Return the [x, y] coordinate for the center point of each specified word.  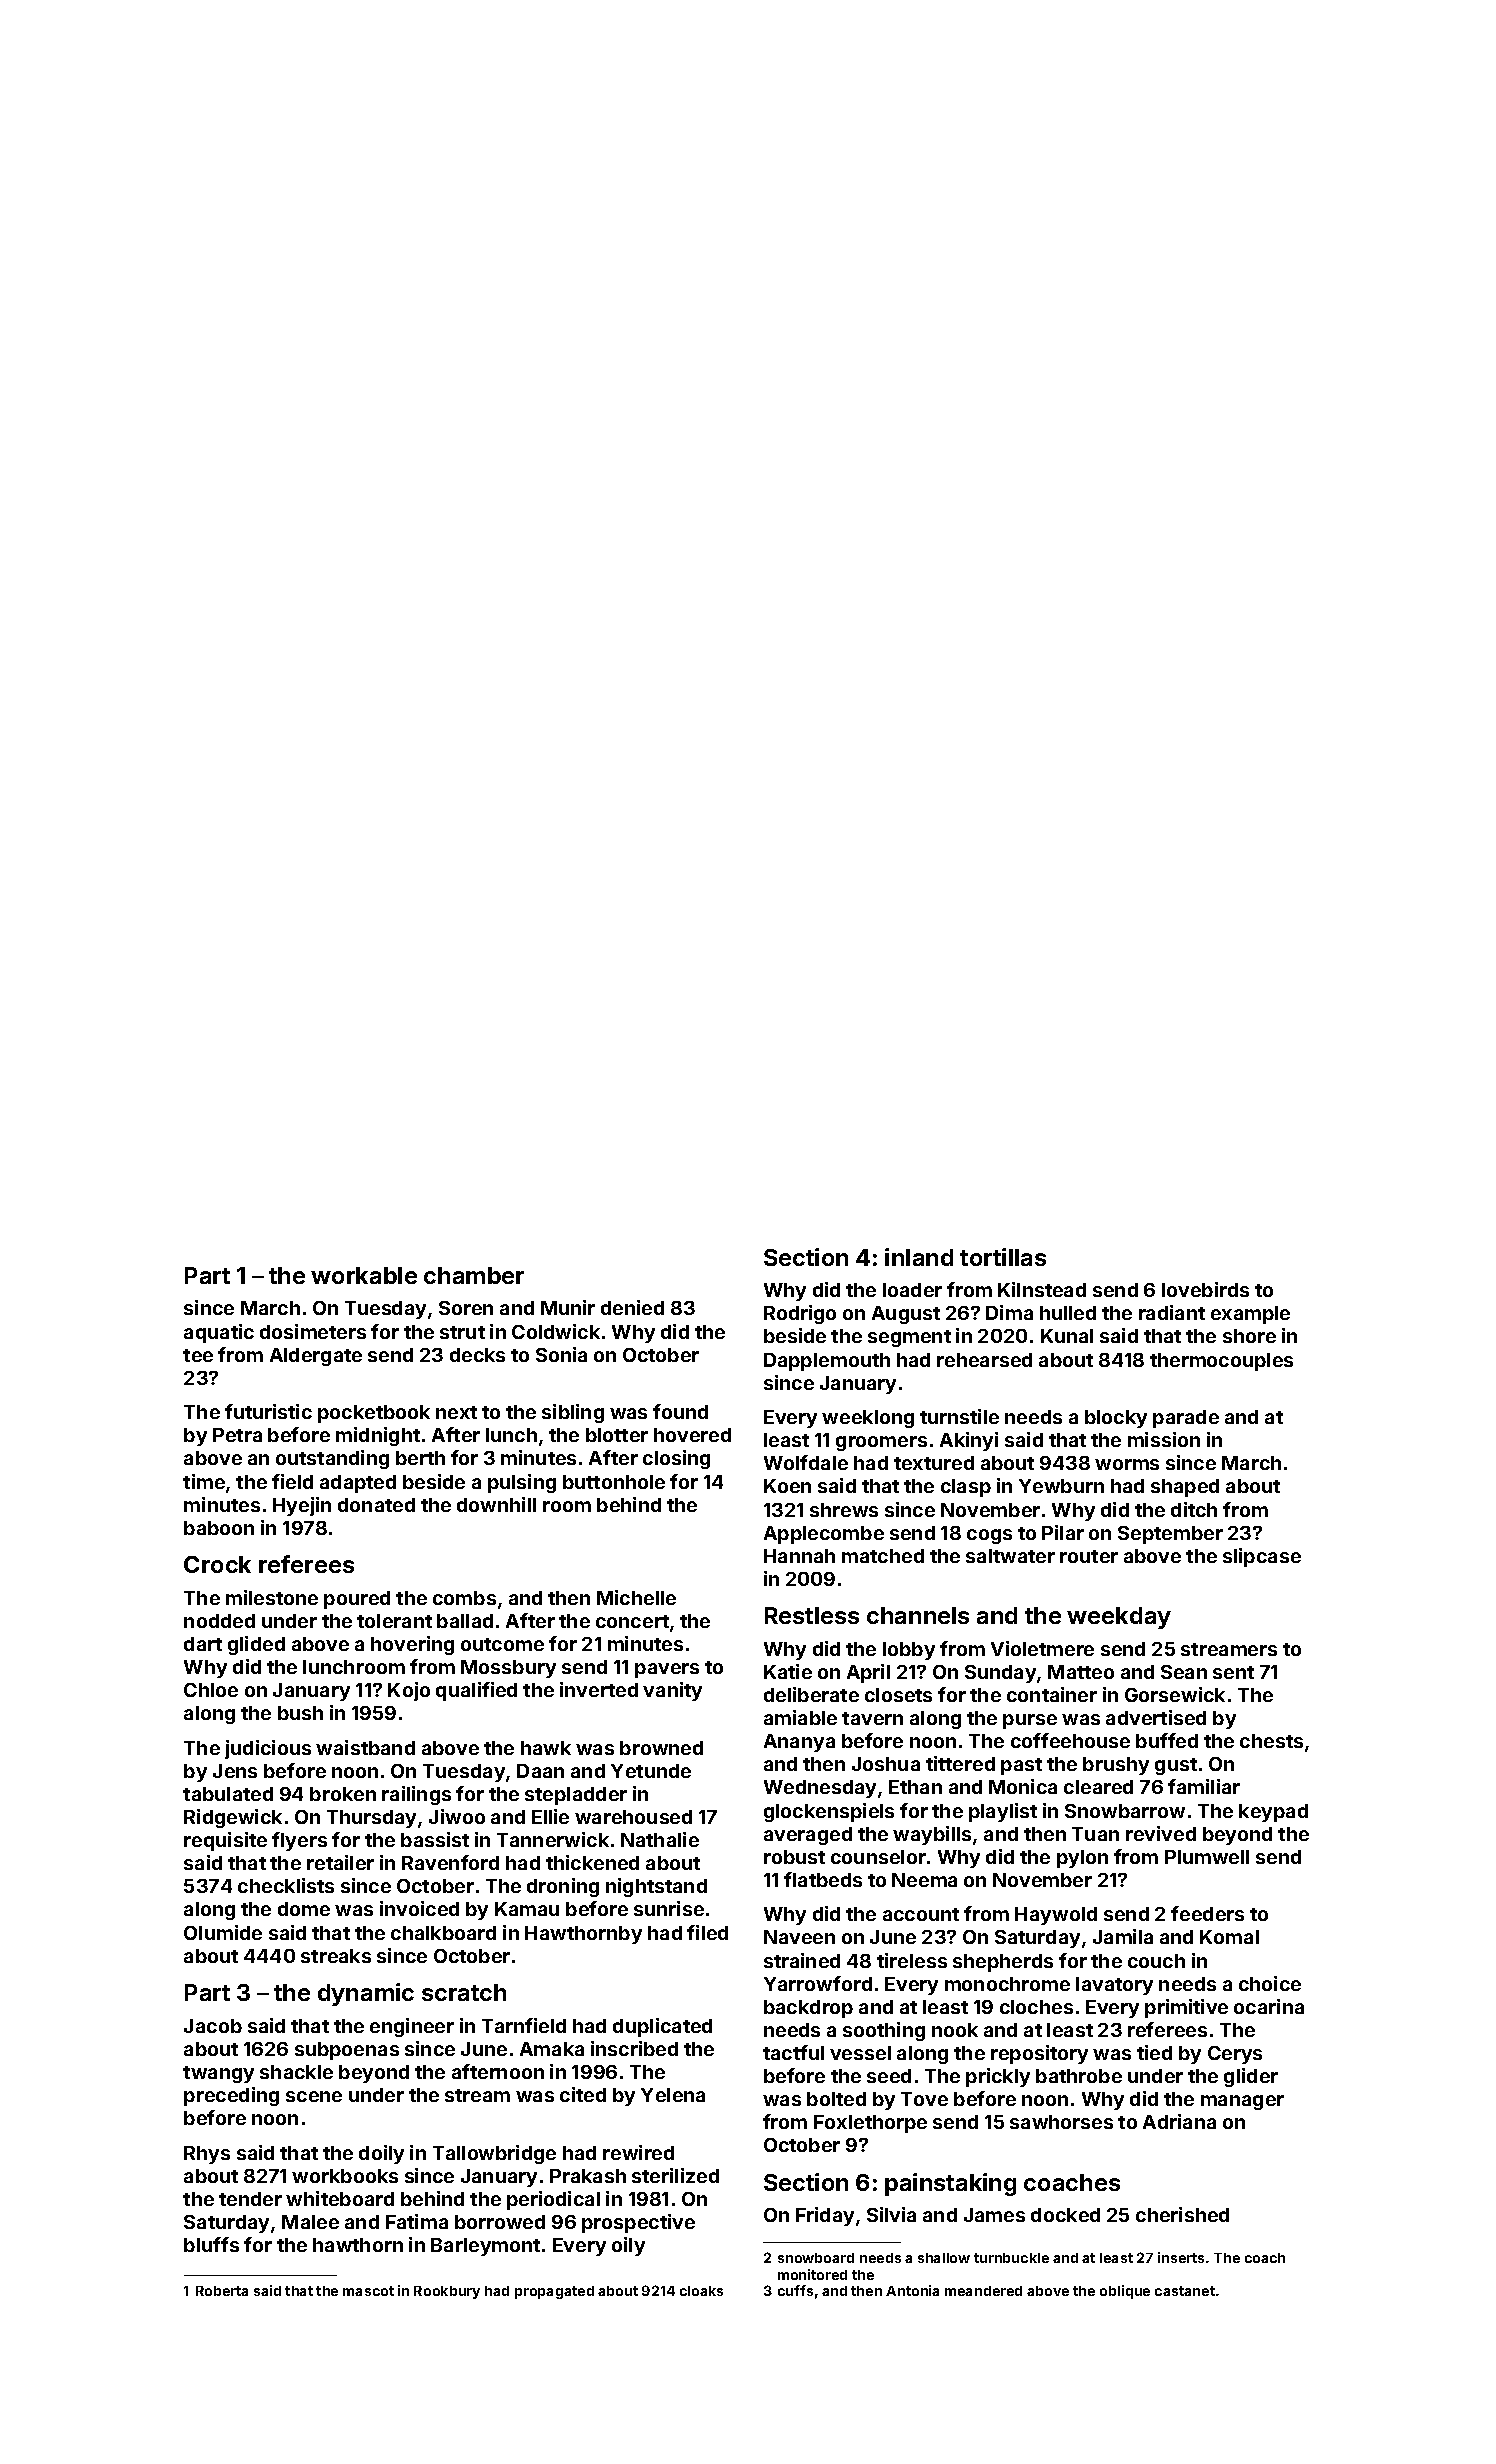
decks [477, 1355]
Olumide [223, 1932]
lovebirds [1205, 1289]
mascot [368, 2291]
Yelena [673, 2095]
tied [1154, 2052]
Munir [568, 1307]
